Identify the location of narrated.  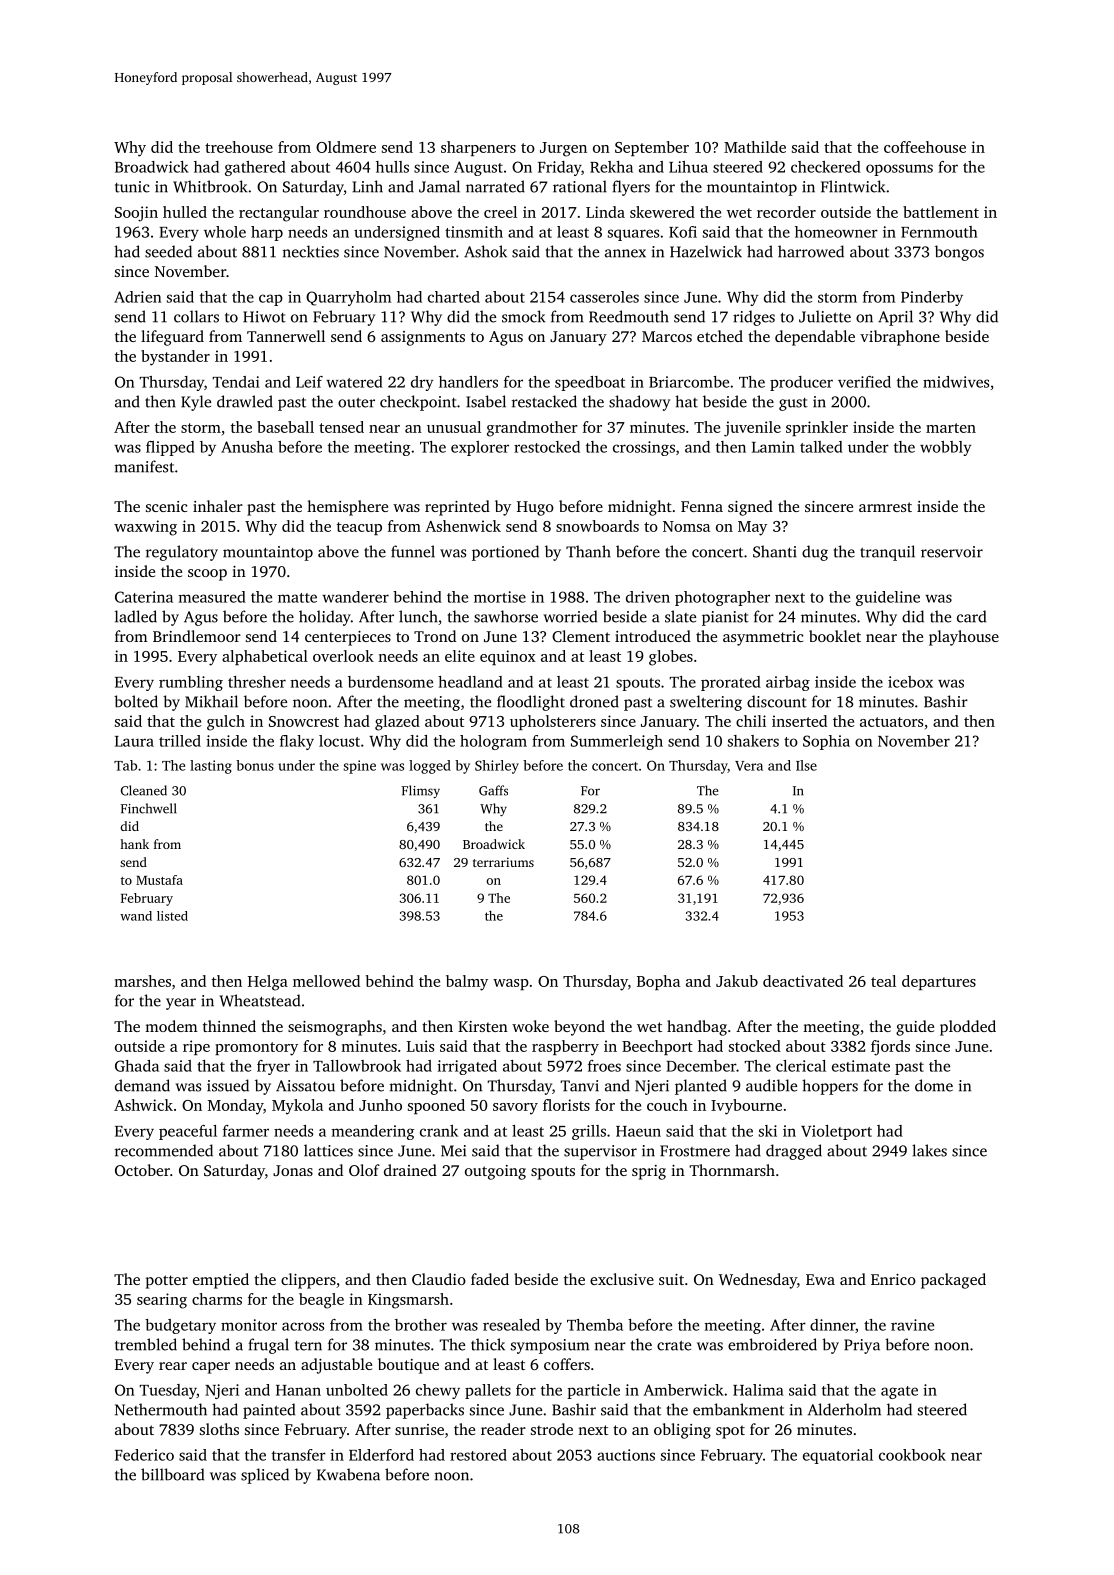
(495, 186).
